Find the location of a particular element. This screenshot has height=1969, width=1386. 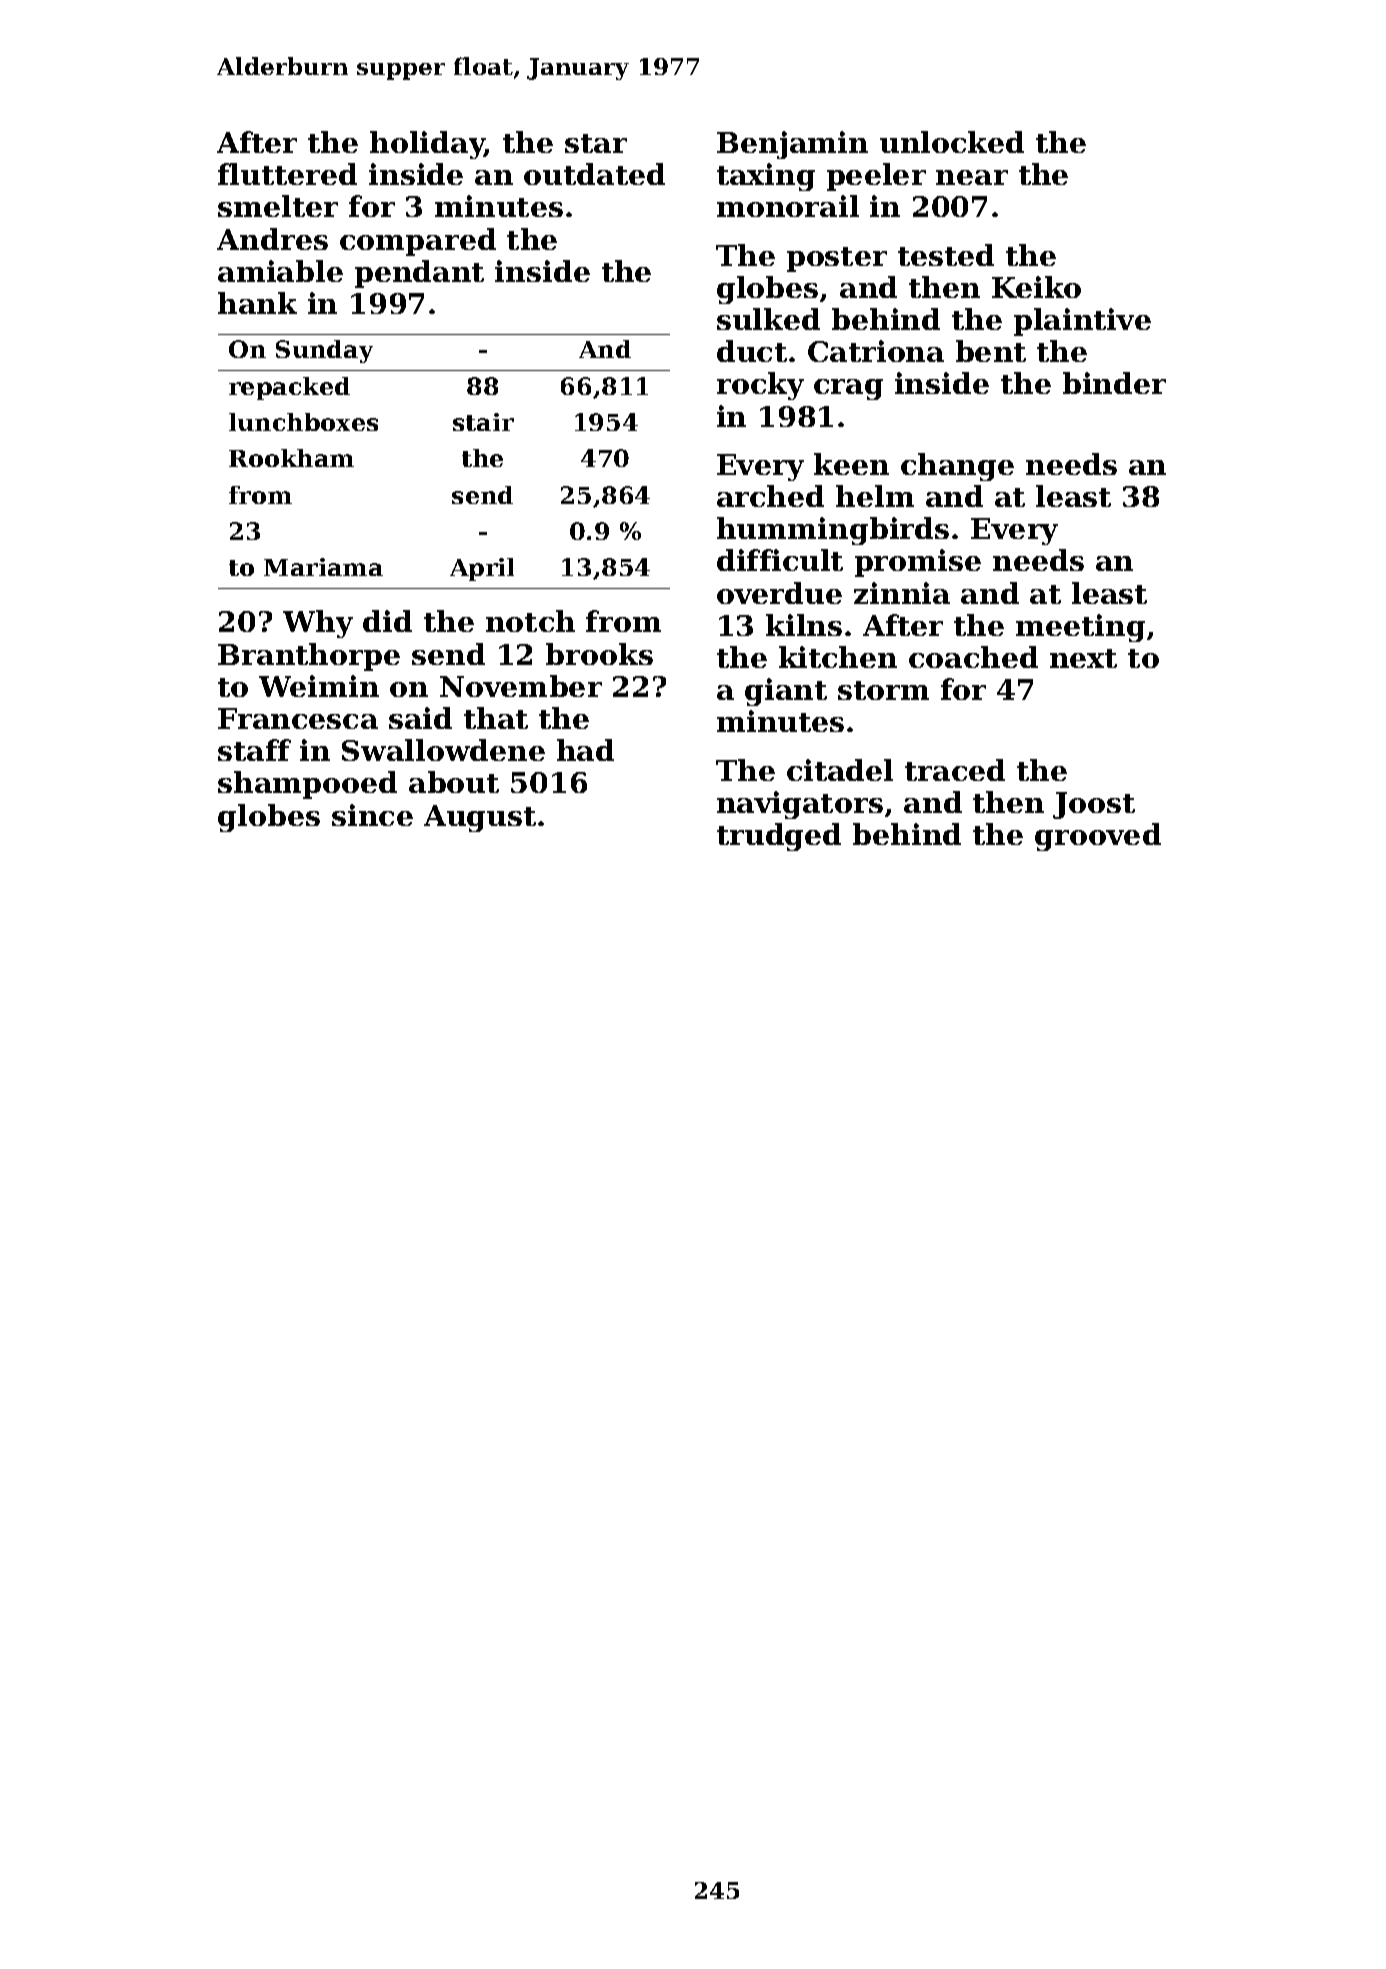

star is located at coordinates (596, 143).
